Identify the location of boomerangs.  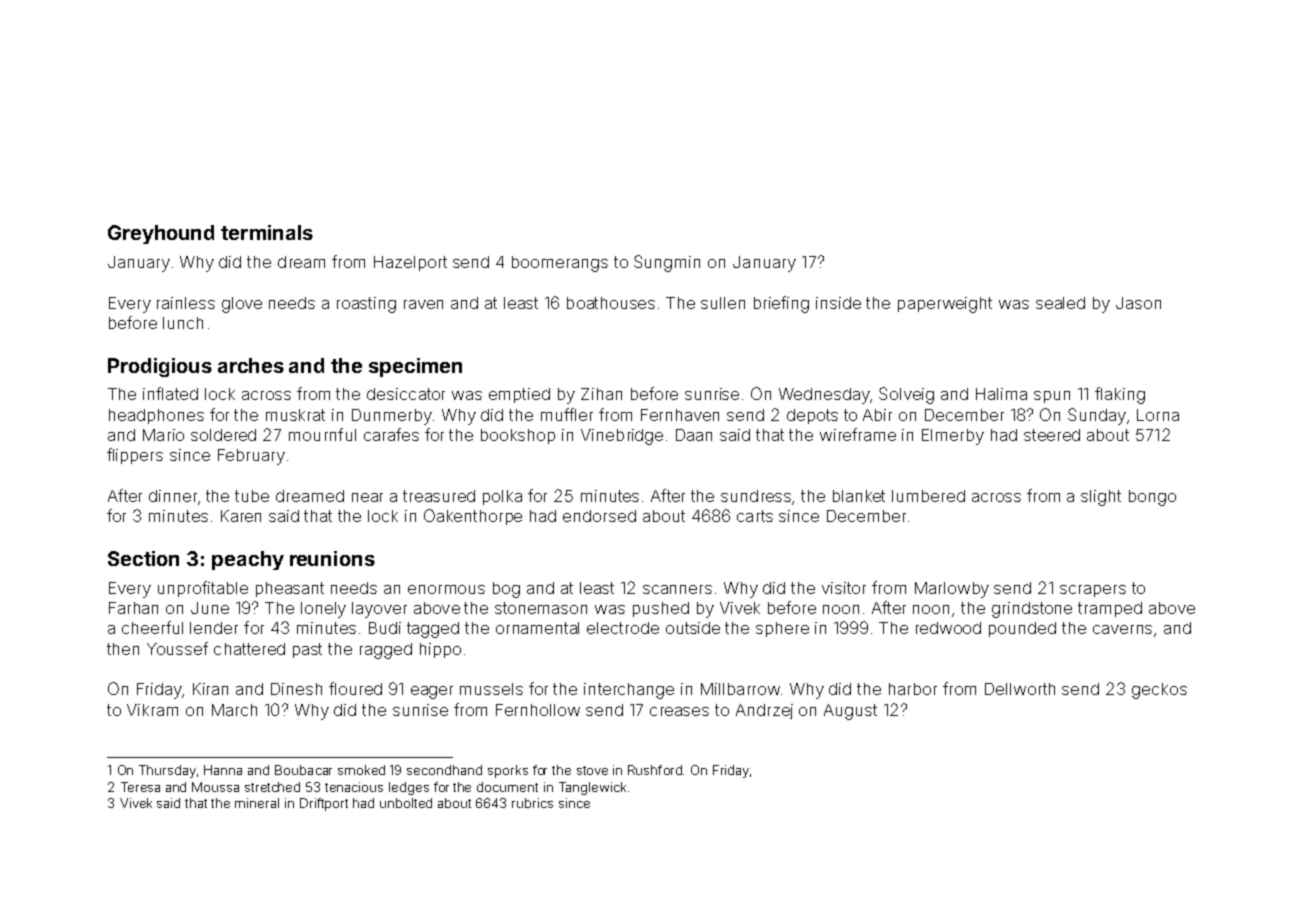
(560, 264).
